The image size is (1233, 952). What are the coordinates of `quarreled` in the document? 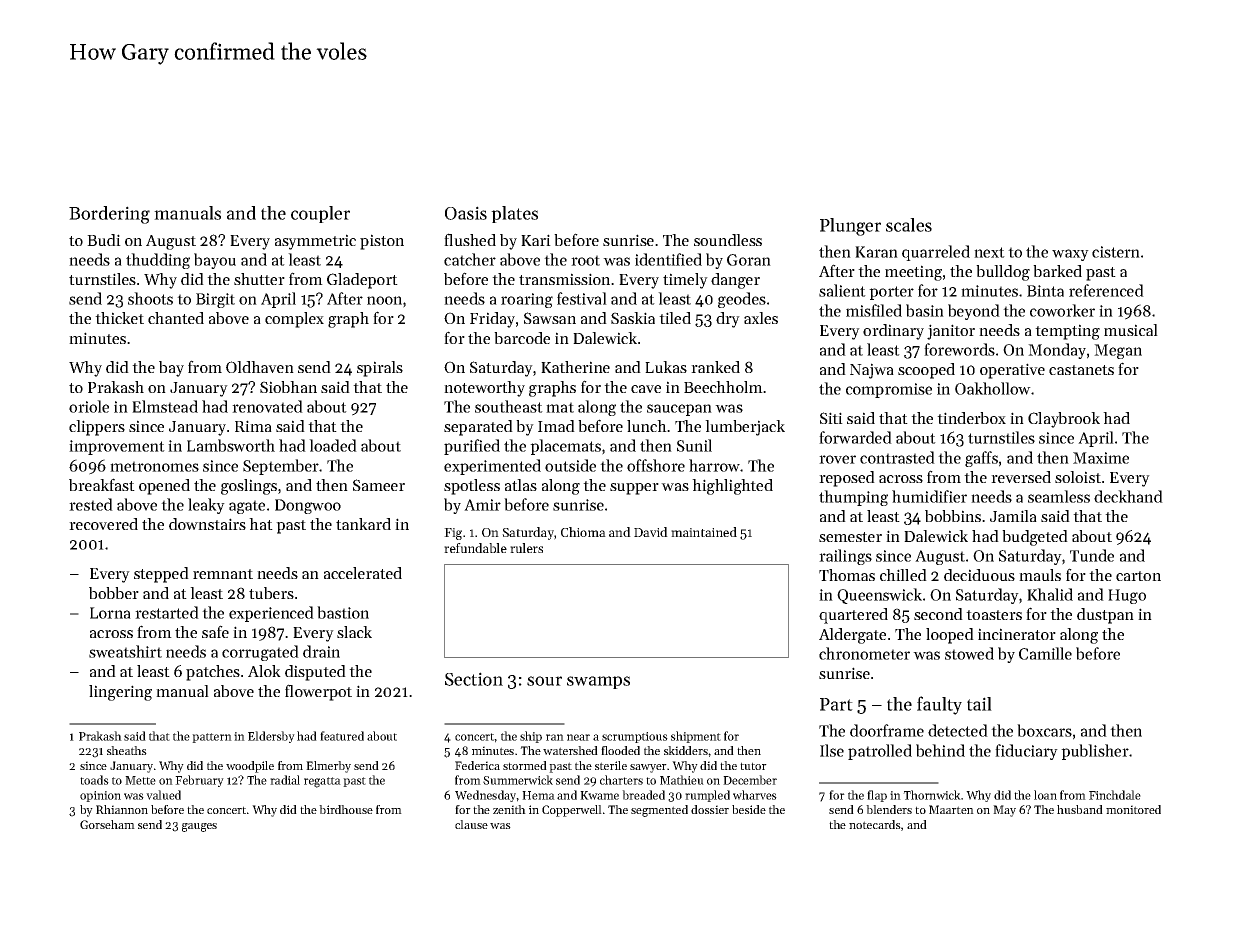 It's located at (936, 253).
